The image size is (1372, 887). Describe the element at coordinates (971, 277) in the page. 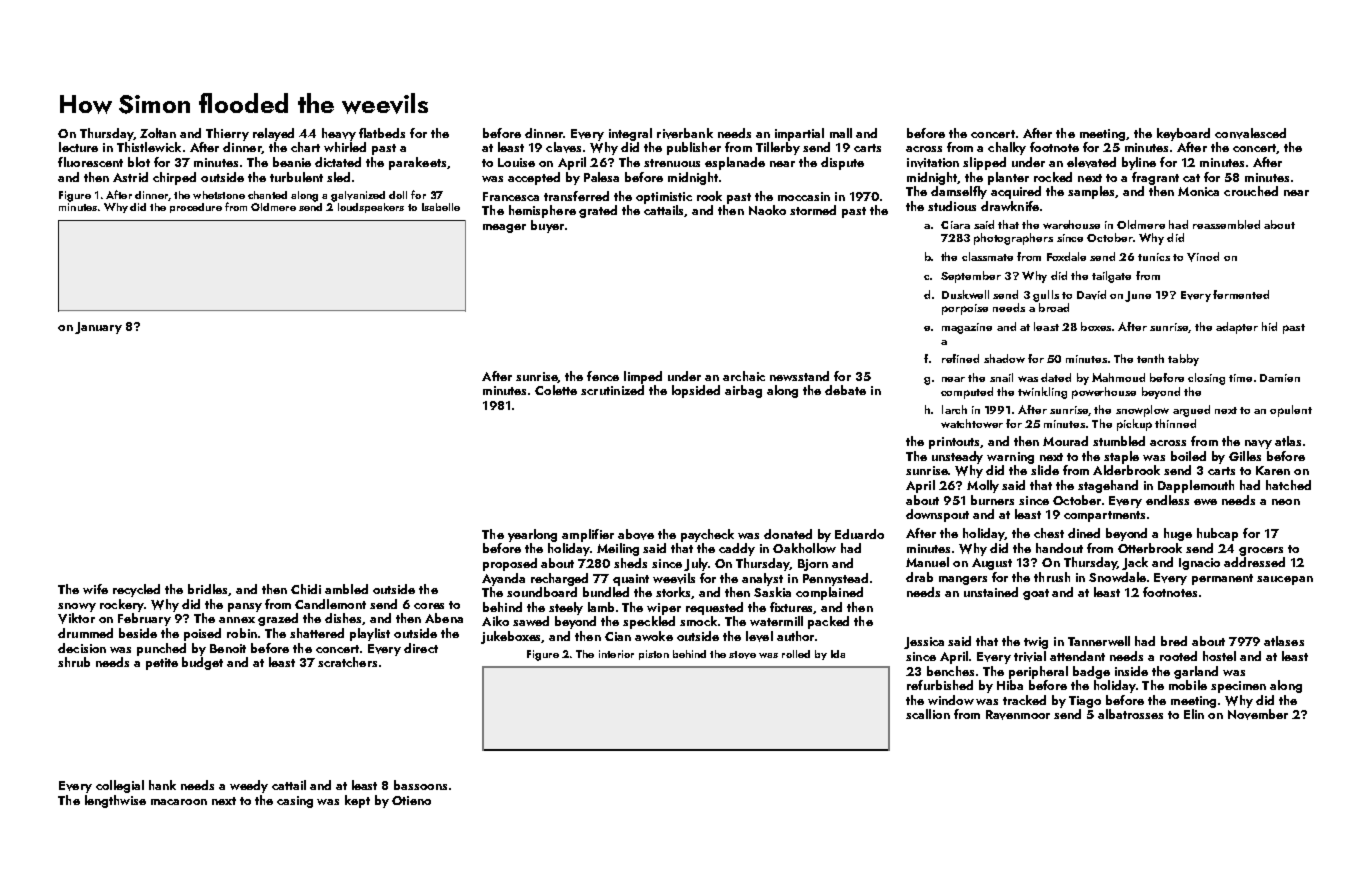

I see `September` at that location.
